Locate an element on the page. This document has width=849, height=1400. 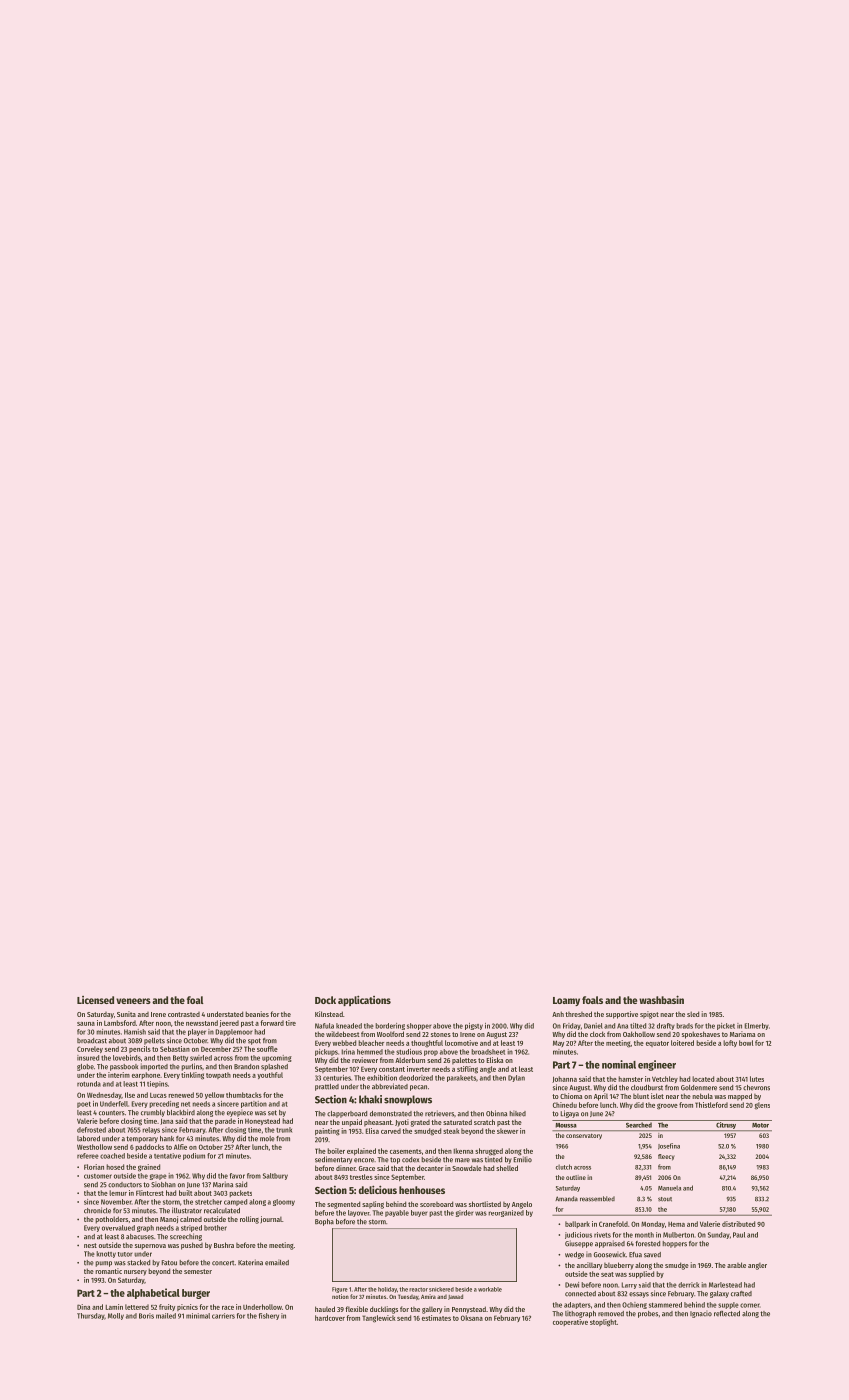
Josefina is located at coordinates (669, 1146).
